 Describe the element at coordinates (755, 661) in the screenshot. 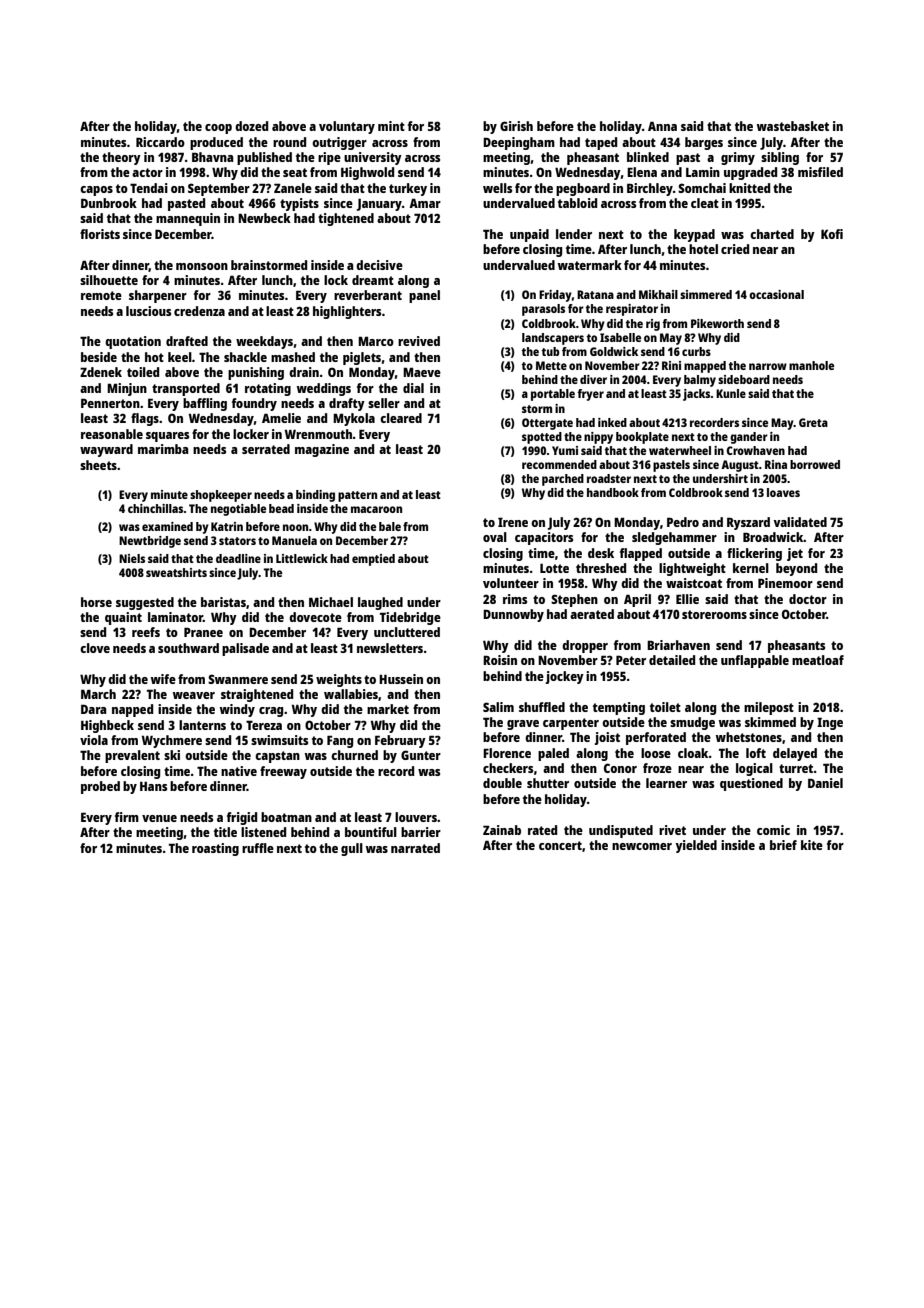

I see `unflappable` at that location.
